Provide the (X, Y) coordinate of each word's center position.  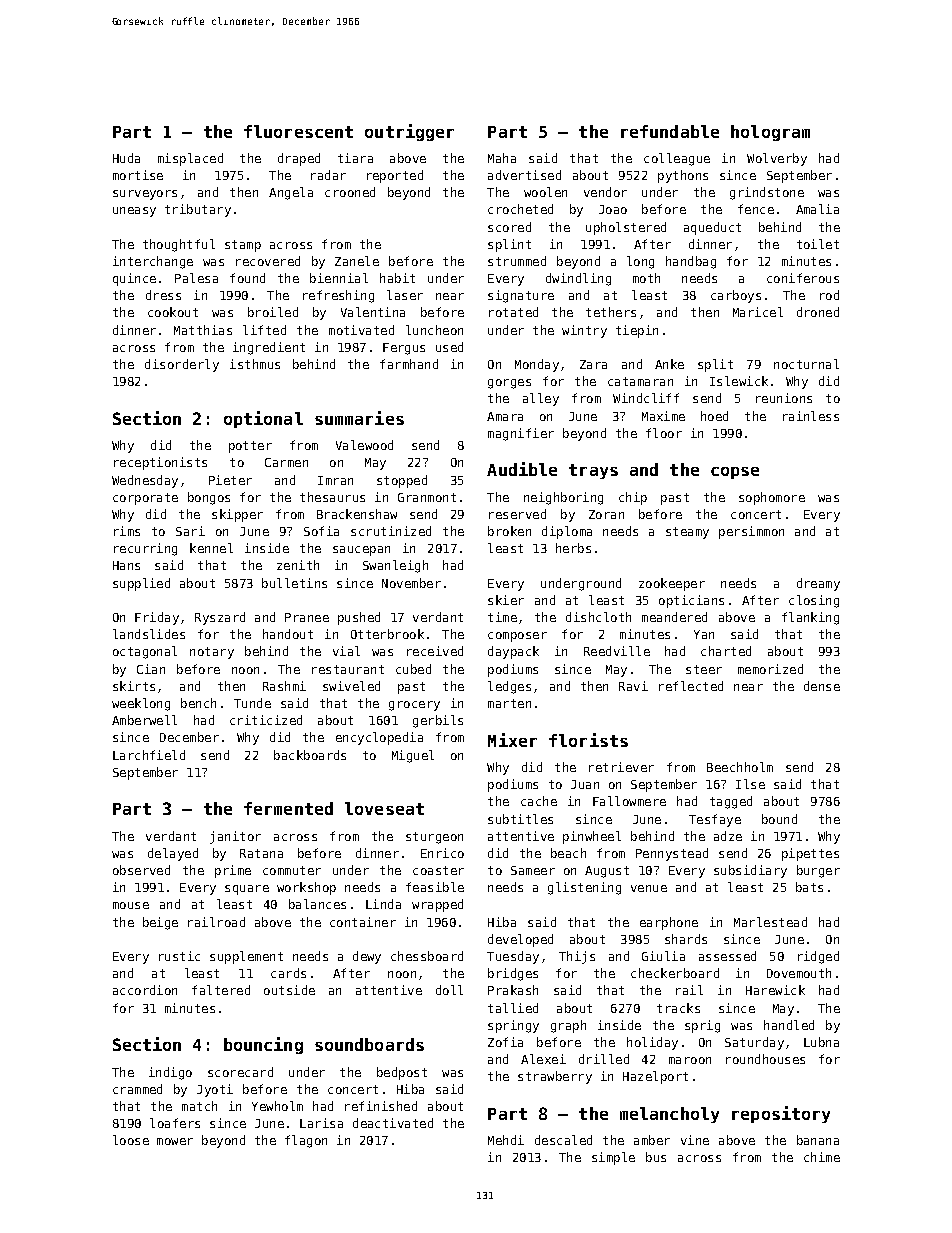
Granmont (427, 497)
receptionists (160, 463)
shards (686, 939)
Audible (522, 469)
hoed (714, 416)
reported (395, 176)
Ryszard (220, 618)
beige (160, 923)
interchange (153, 262)
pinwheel (592, 837)
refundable (670, 131)
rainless (811, 416)
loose (131, 1140)
